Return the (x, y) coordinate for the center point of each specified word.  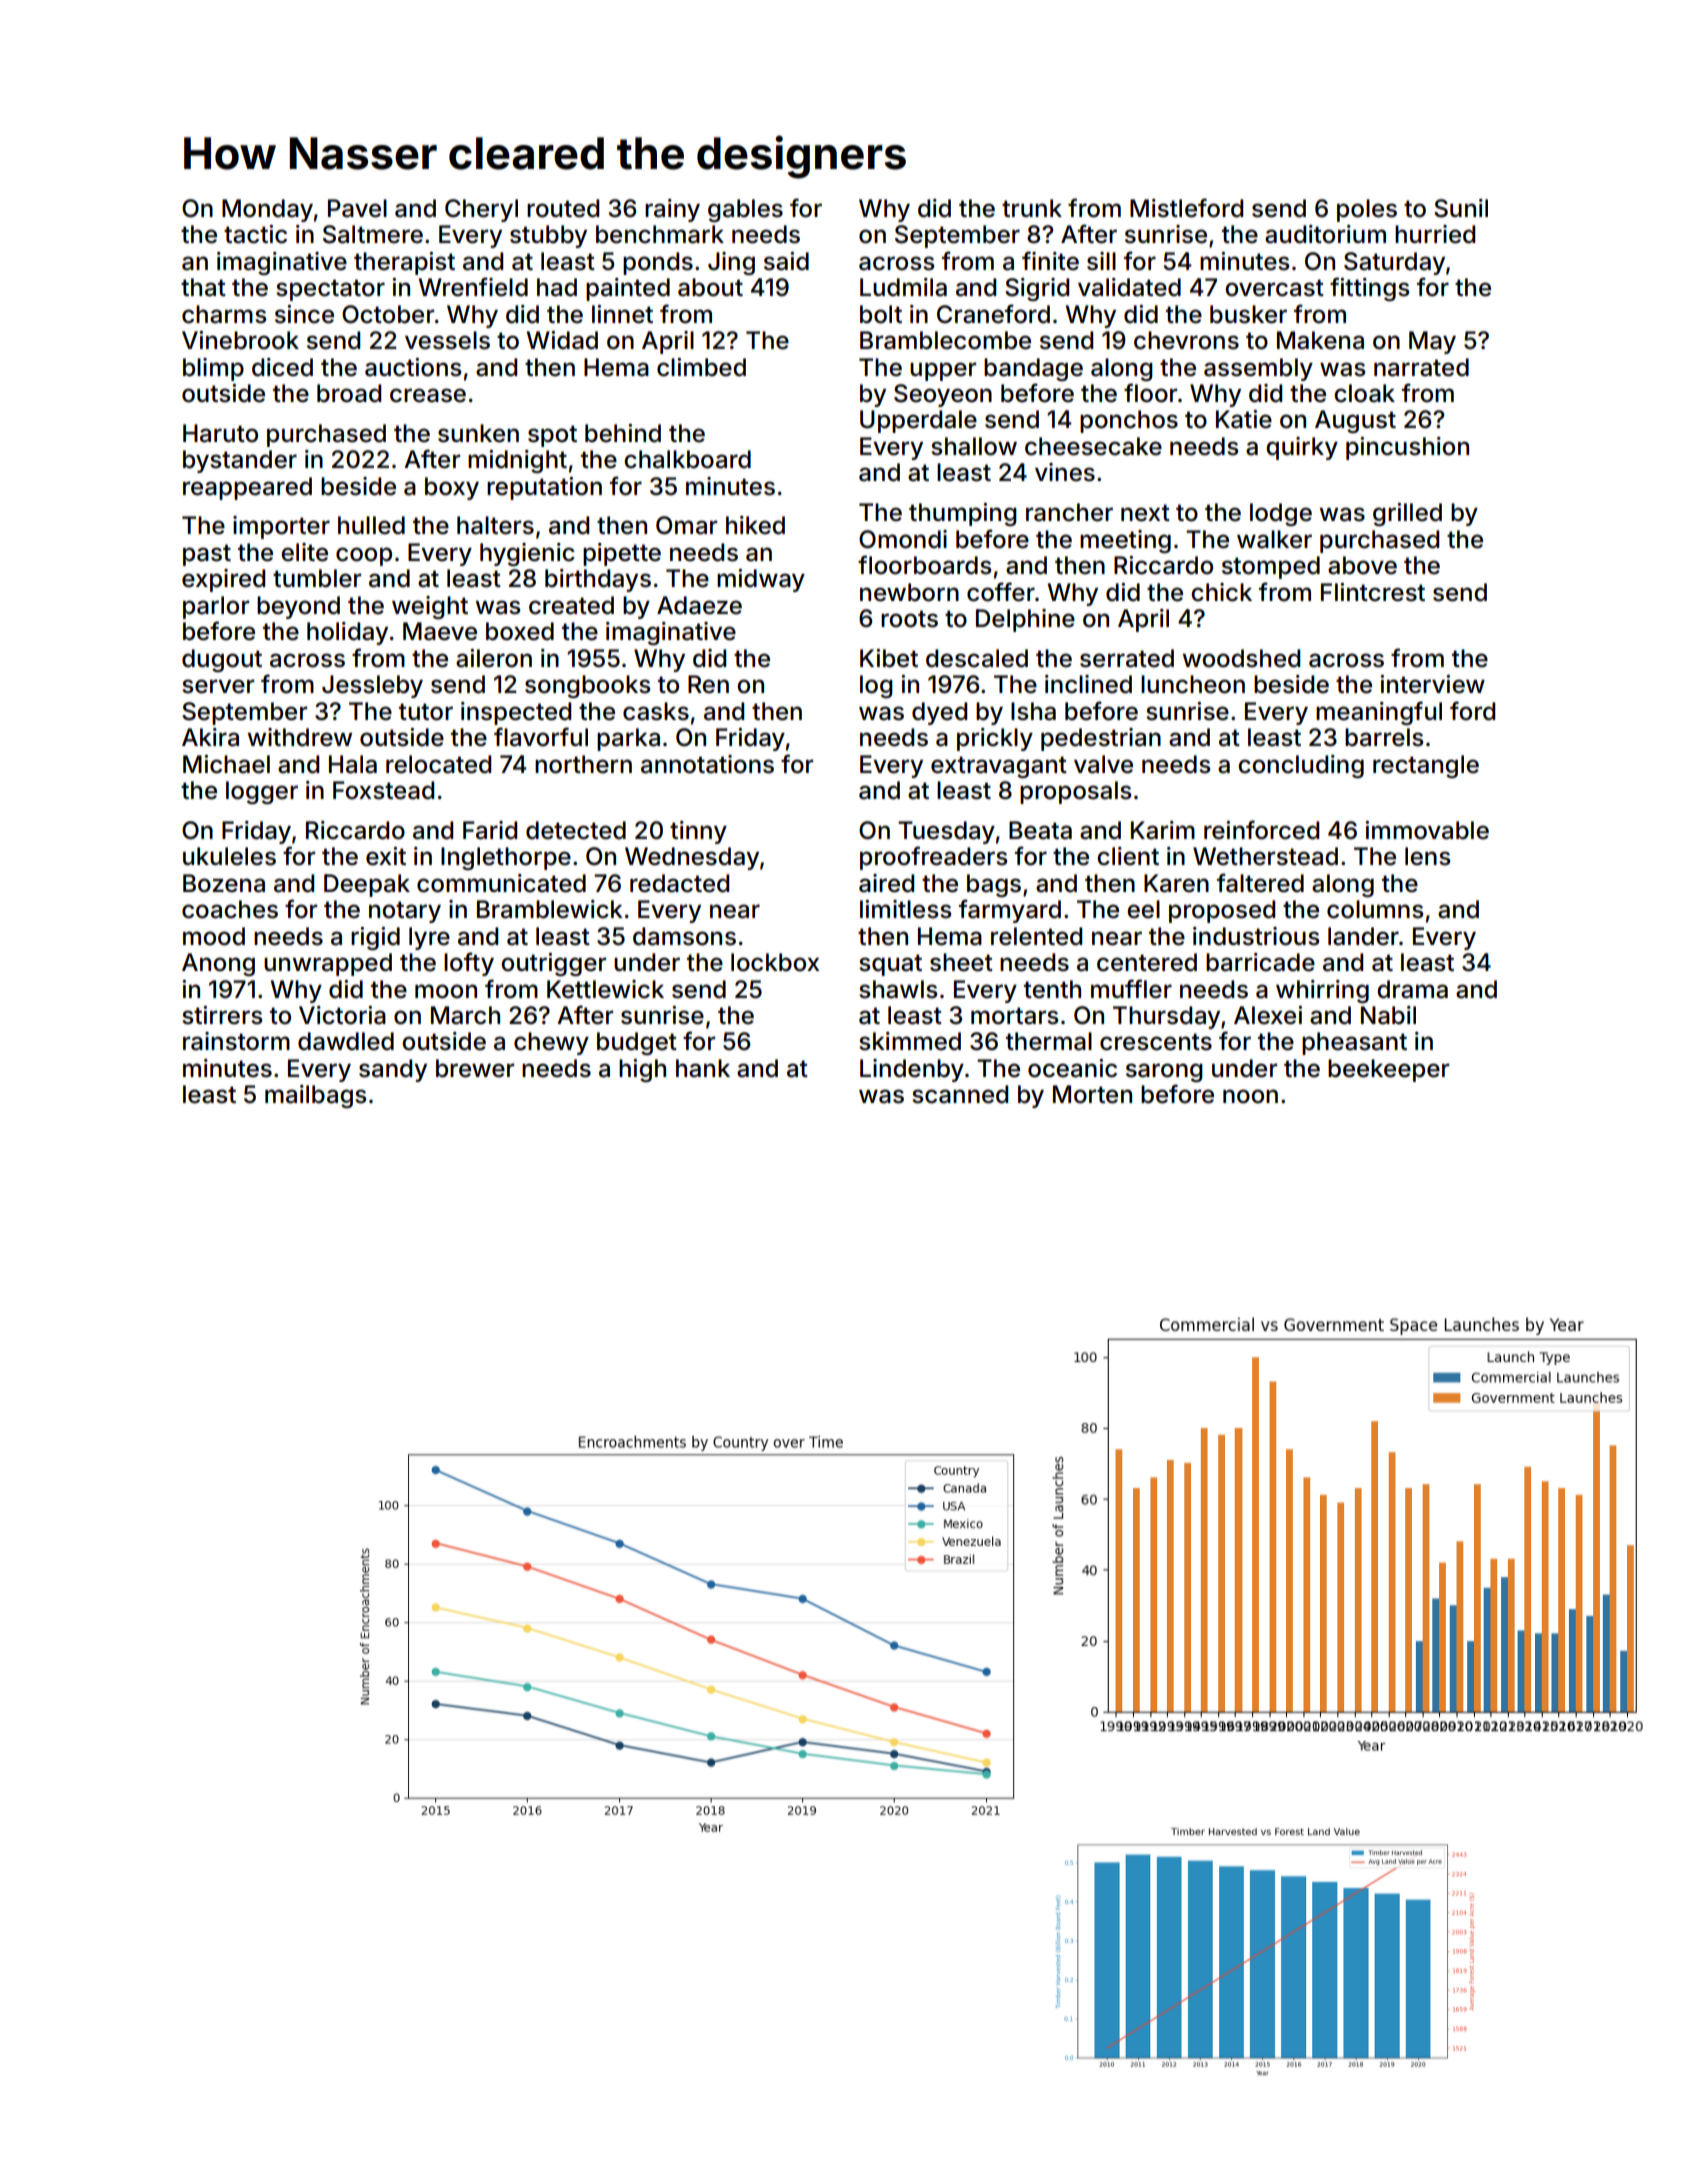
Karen (1176, 883)
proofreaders (934, 858)
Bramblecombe (945, 340)
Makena (1320, 340)
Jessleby (372, 686)
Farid (490, 830)
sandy (393, 1070)
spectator (330, 290)
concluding (1301, 766)
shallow (974, 446)
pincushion (1407, 448)
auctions (413, 367)
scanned (960, 1094)
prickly (995, 739)
